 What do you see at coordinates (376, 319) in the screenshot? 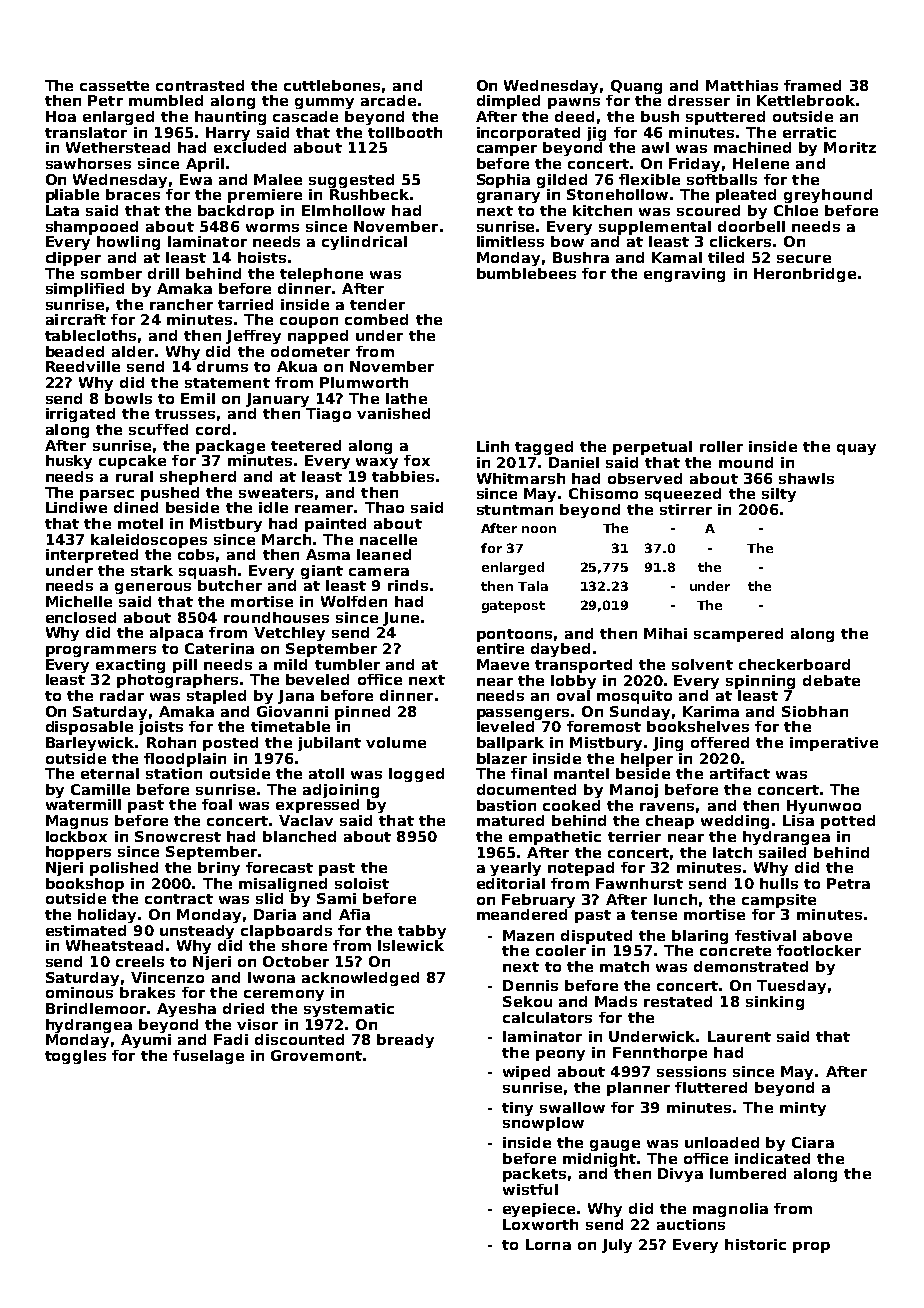
I see `combed` at bounding box center [376, 319].
